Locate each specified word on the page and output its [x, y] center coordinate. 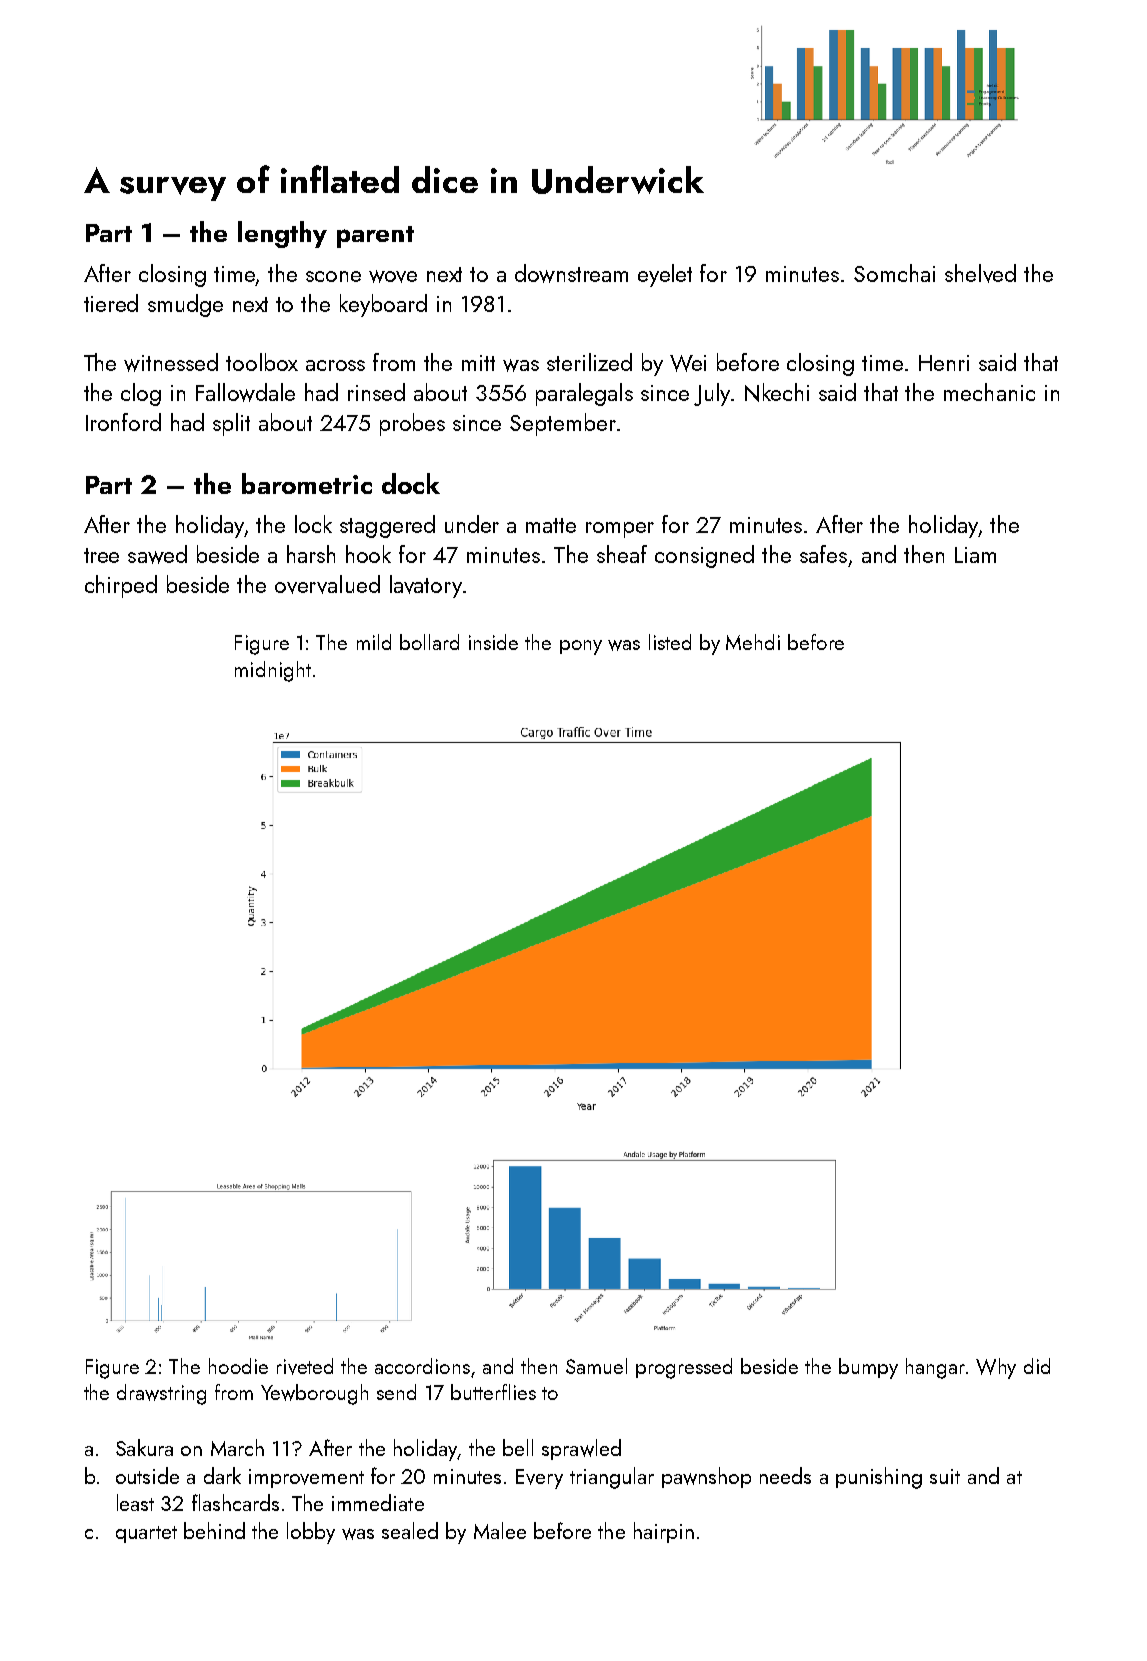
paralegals [584, 394]
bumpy [868, 1368]
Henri [944, 363]
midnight [273, 671]
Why [996, 1368]
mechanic [989, 392]
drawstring [161, 1394]
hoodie [238, 1366]
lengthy [282, 234]
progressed [684, 1368]
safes [823, 554]
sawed [157, 554]
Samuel [596, 1366]
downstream [571, 273]
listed [670, 642]
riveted [305, 1366]
